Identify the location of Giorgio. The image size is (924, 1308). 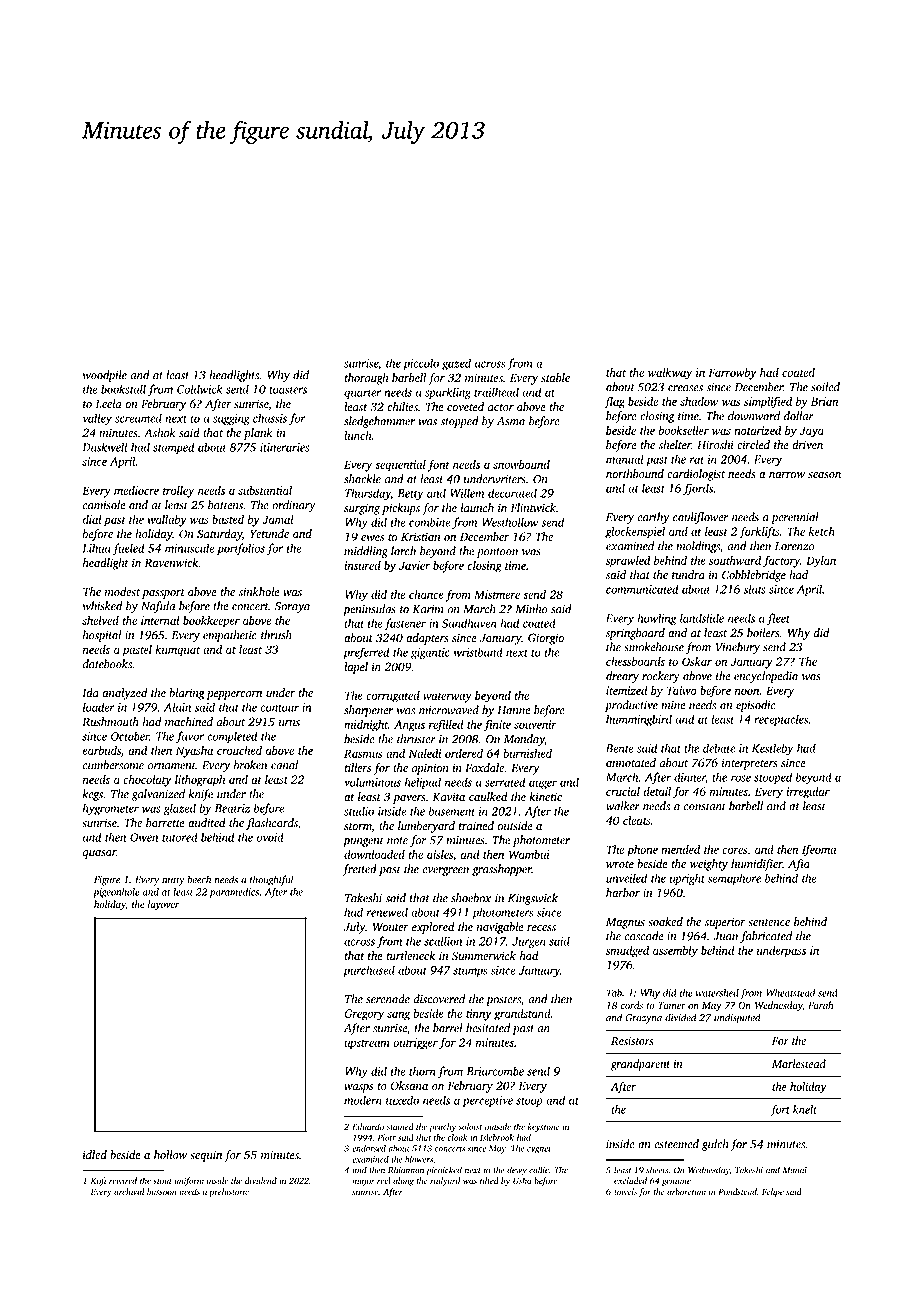
(546, 639).
